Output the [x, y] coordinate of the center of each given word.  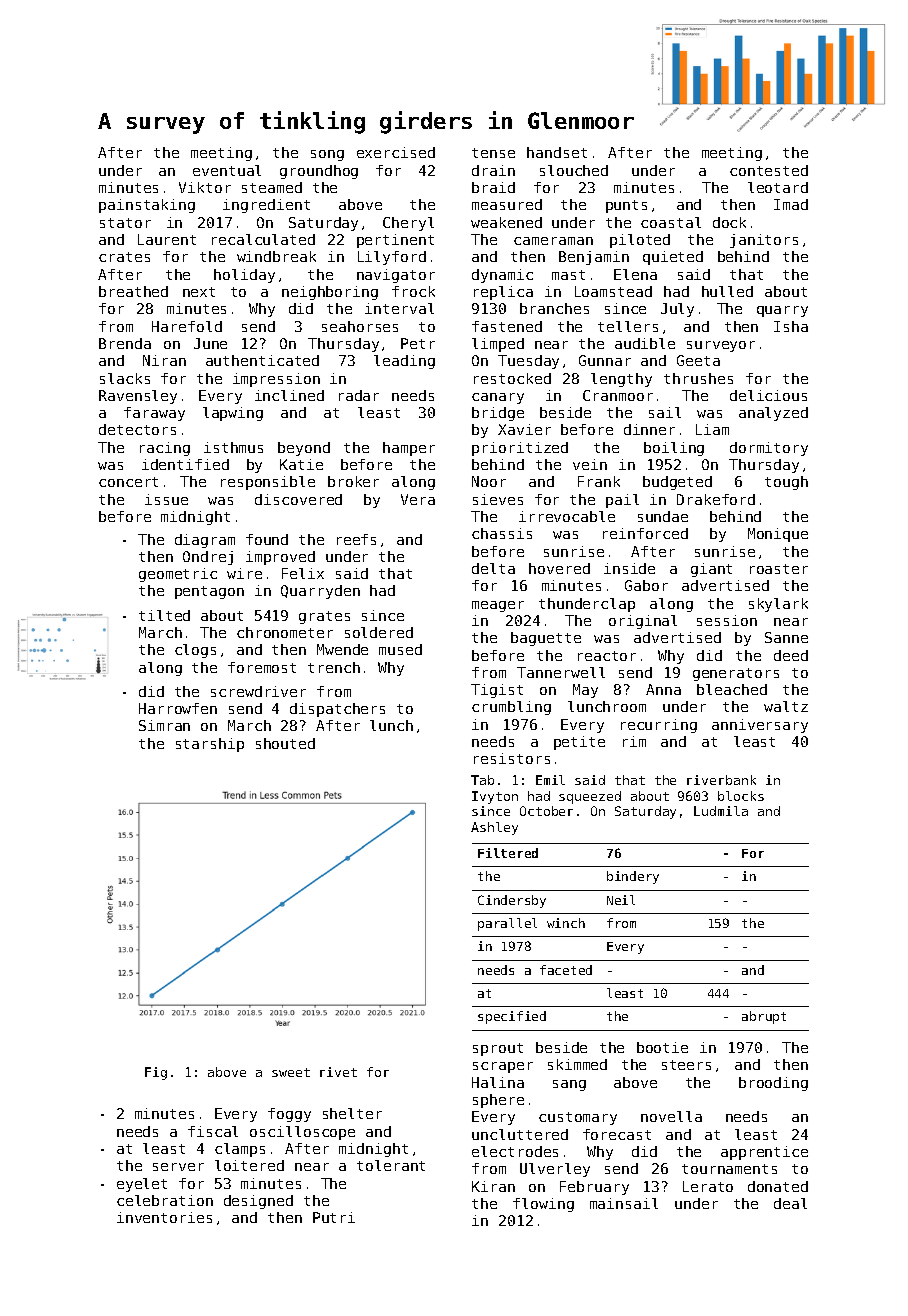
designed [258, 1202]
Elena [635, 274]
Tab [482, 780]
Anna [663, 689]
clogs [195, 651]
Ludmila [721, 811]
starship [210, 745]
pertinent [395, 241]
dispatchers [337, 710]
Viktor [205, 187]
